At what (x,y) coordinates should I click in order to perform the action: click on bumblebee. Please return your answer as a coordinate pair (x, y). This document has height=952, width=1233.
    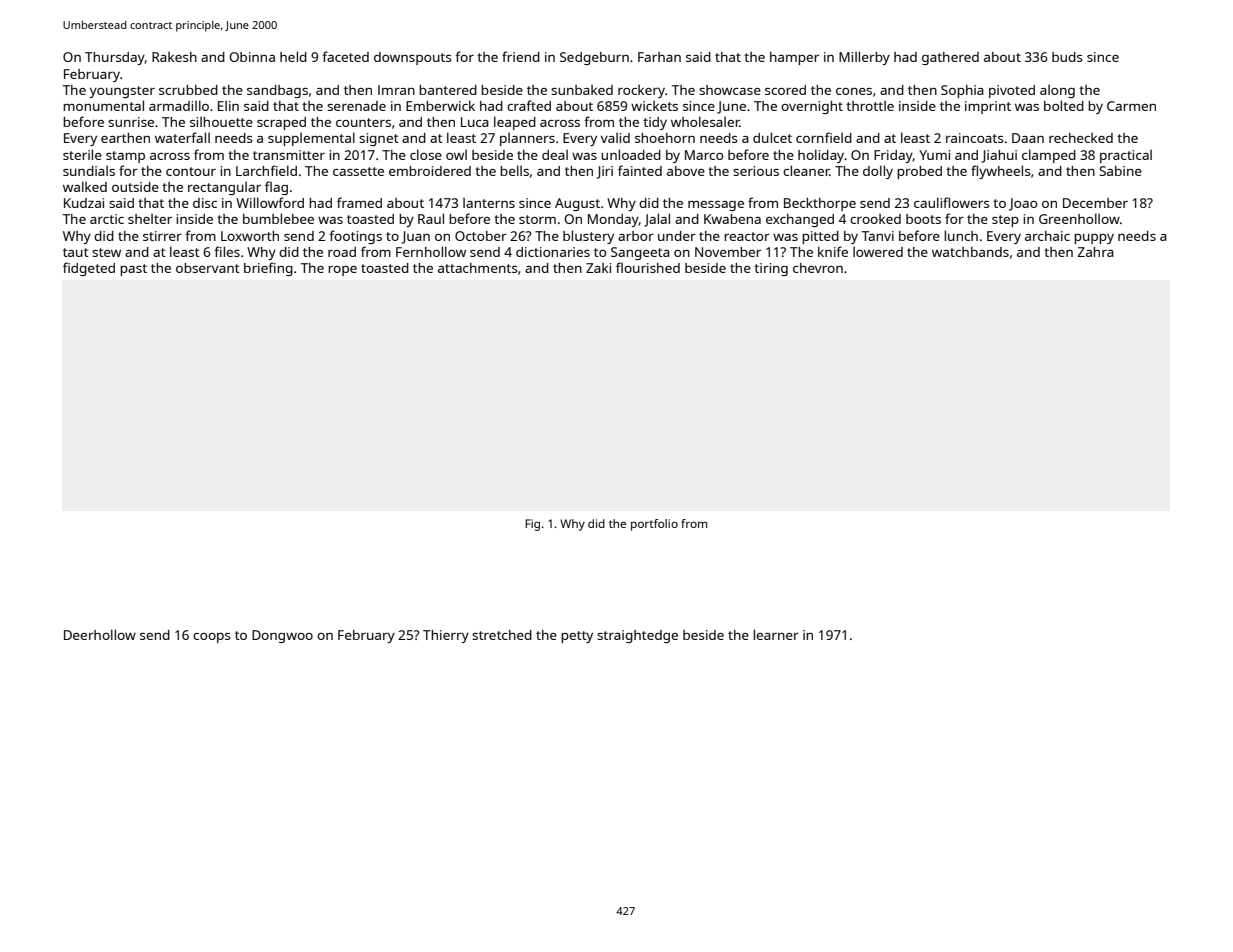
    Looking at the image, I should click on (278, 218).
